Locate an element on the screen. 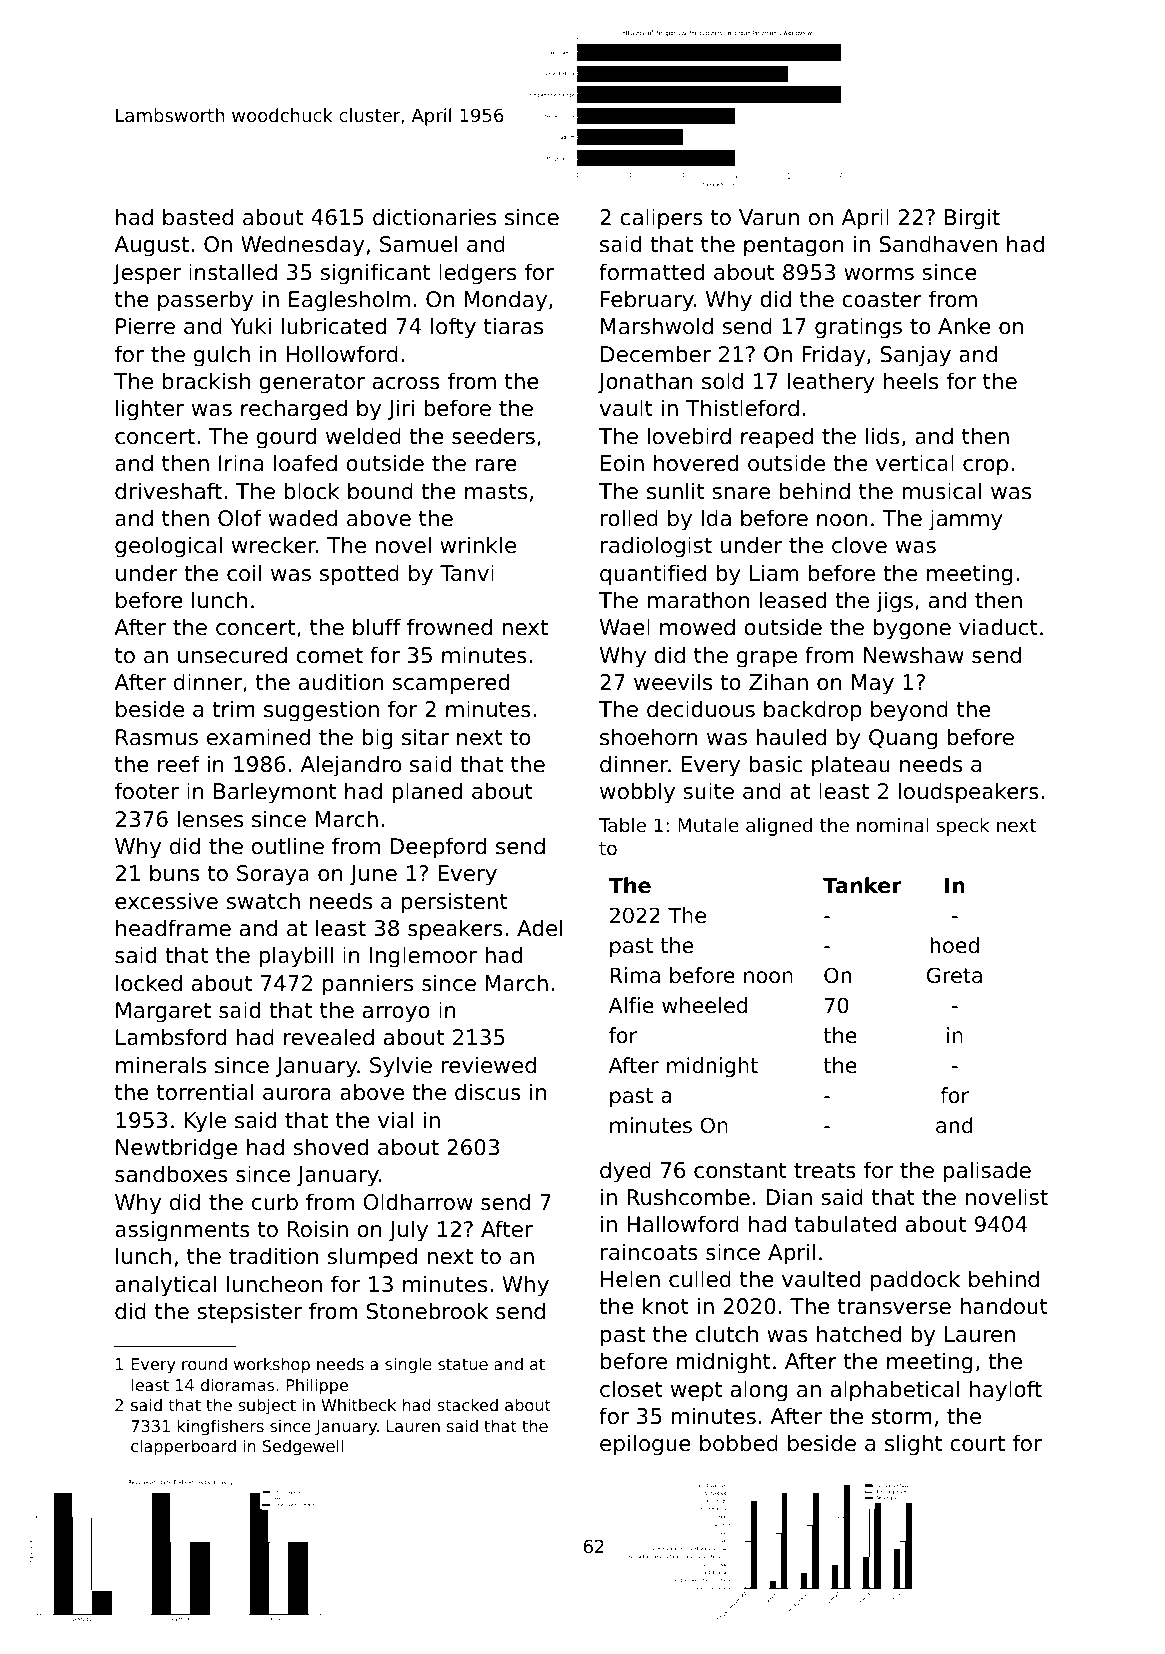 The image size is (1165, 1654). scampered is located at coordinates (451, 684).
